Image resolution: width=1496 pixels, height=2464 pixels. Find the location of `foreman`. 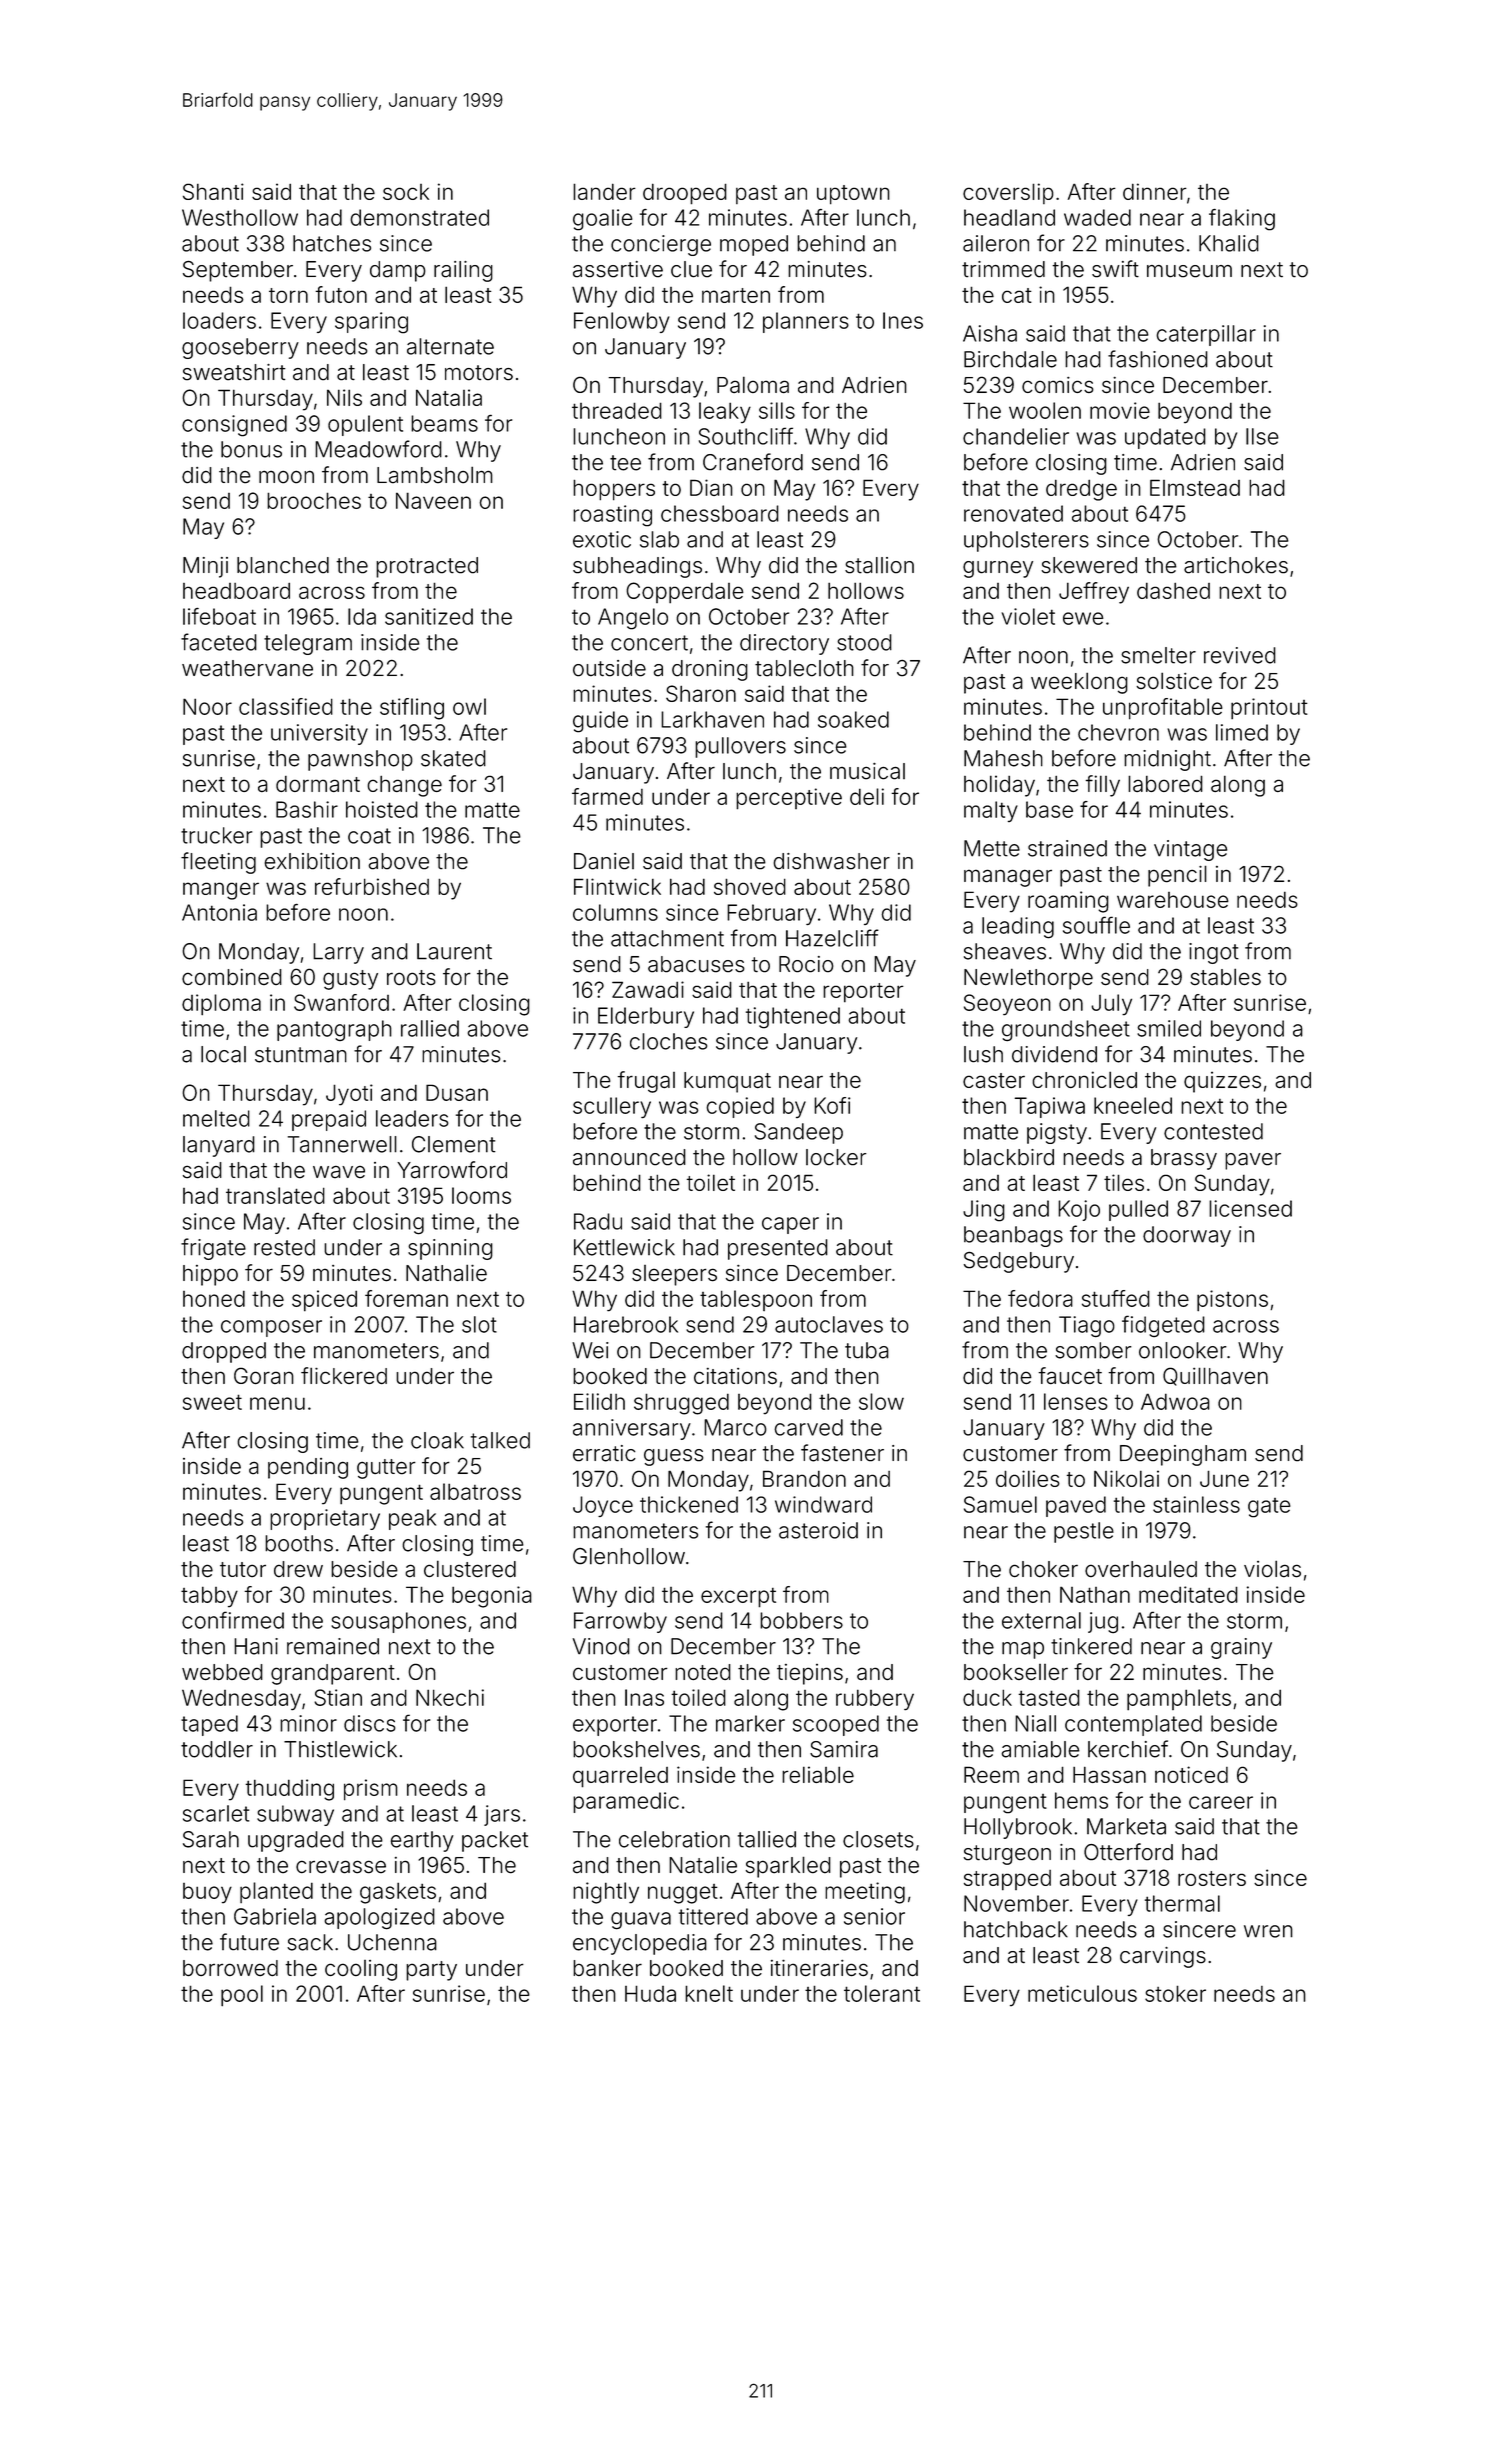

foreman is located at coordinates (406, 1298).
